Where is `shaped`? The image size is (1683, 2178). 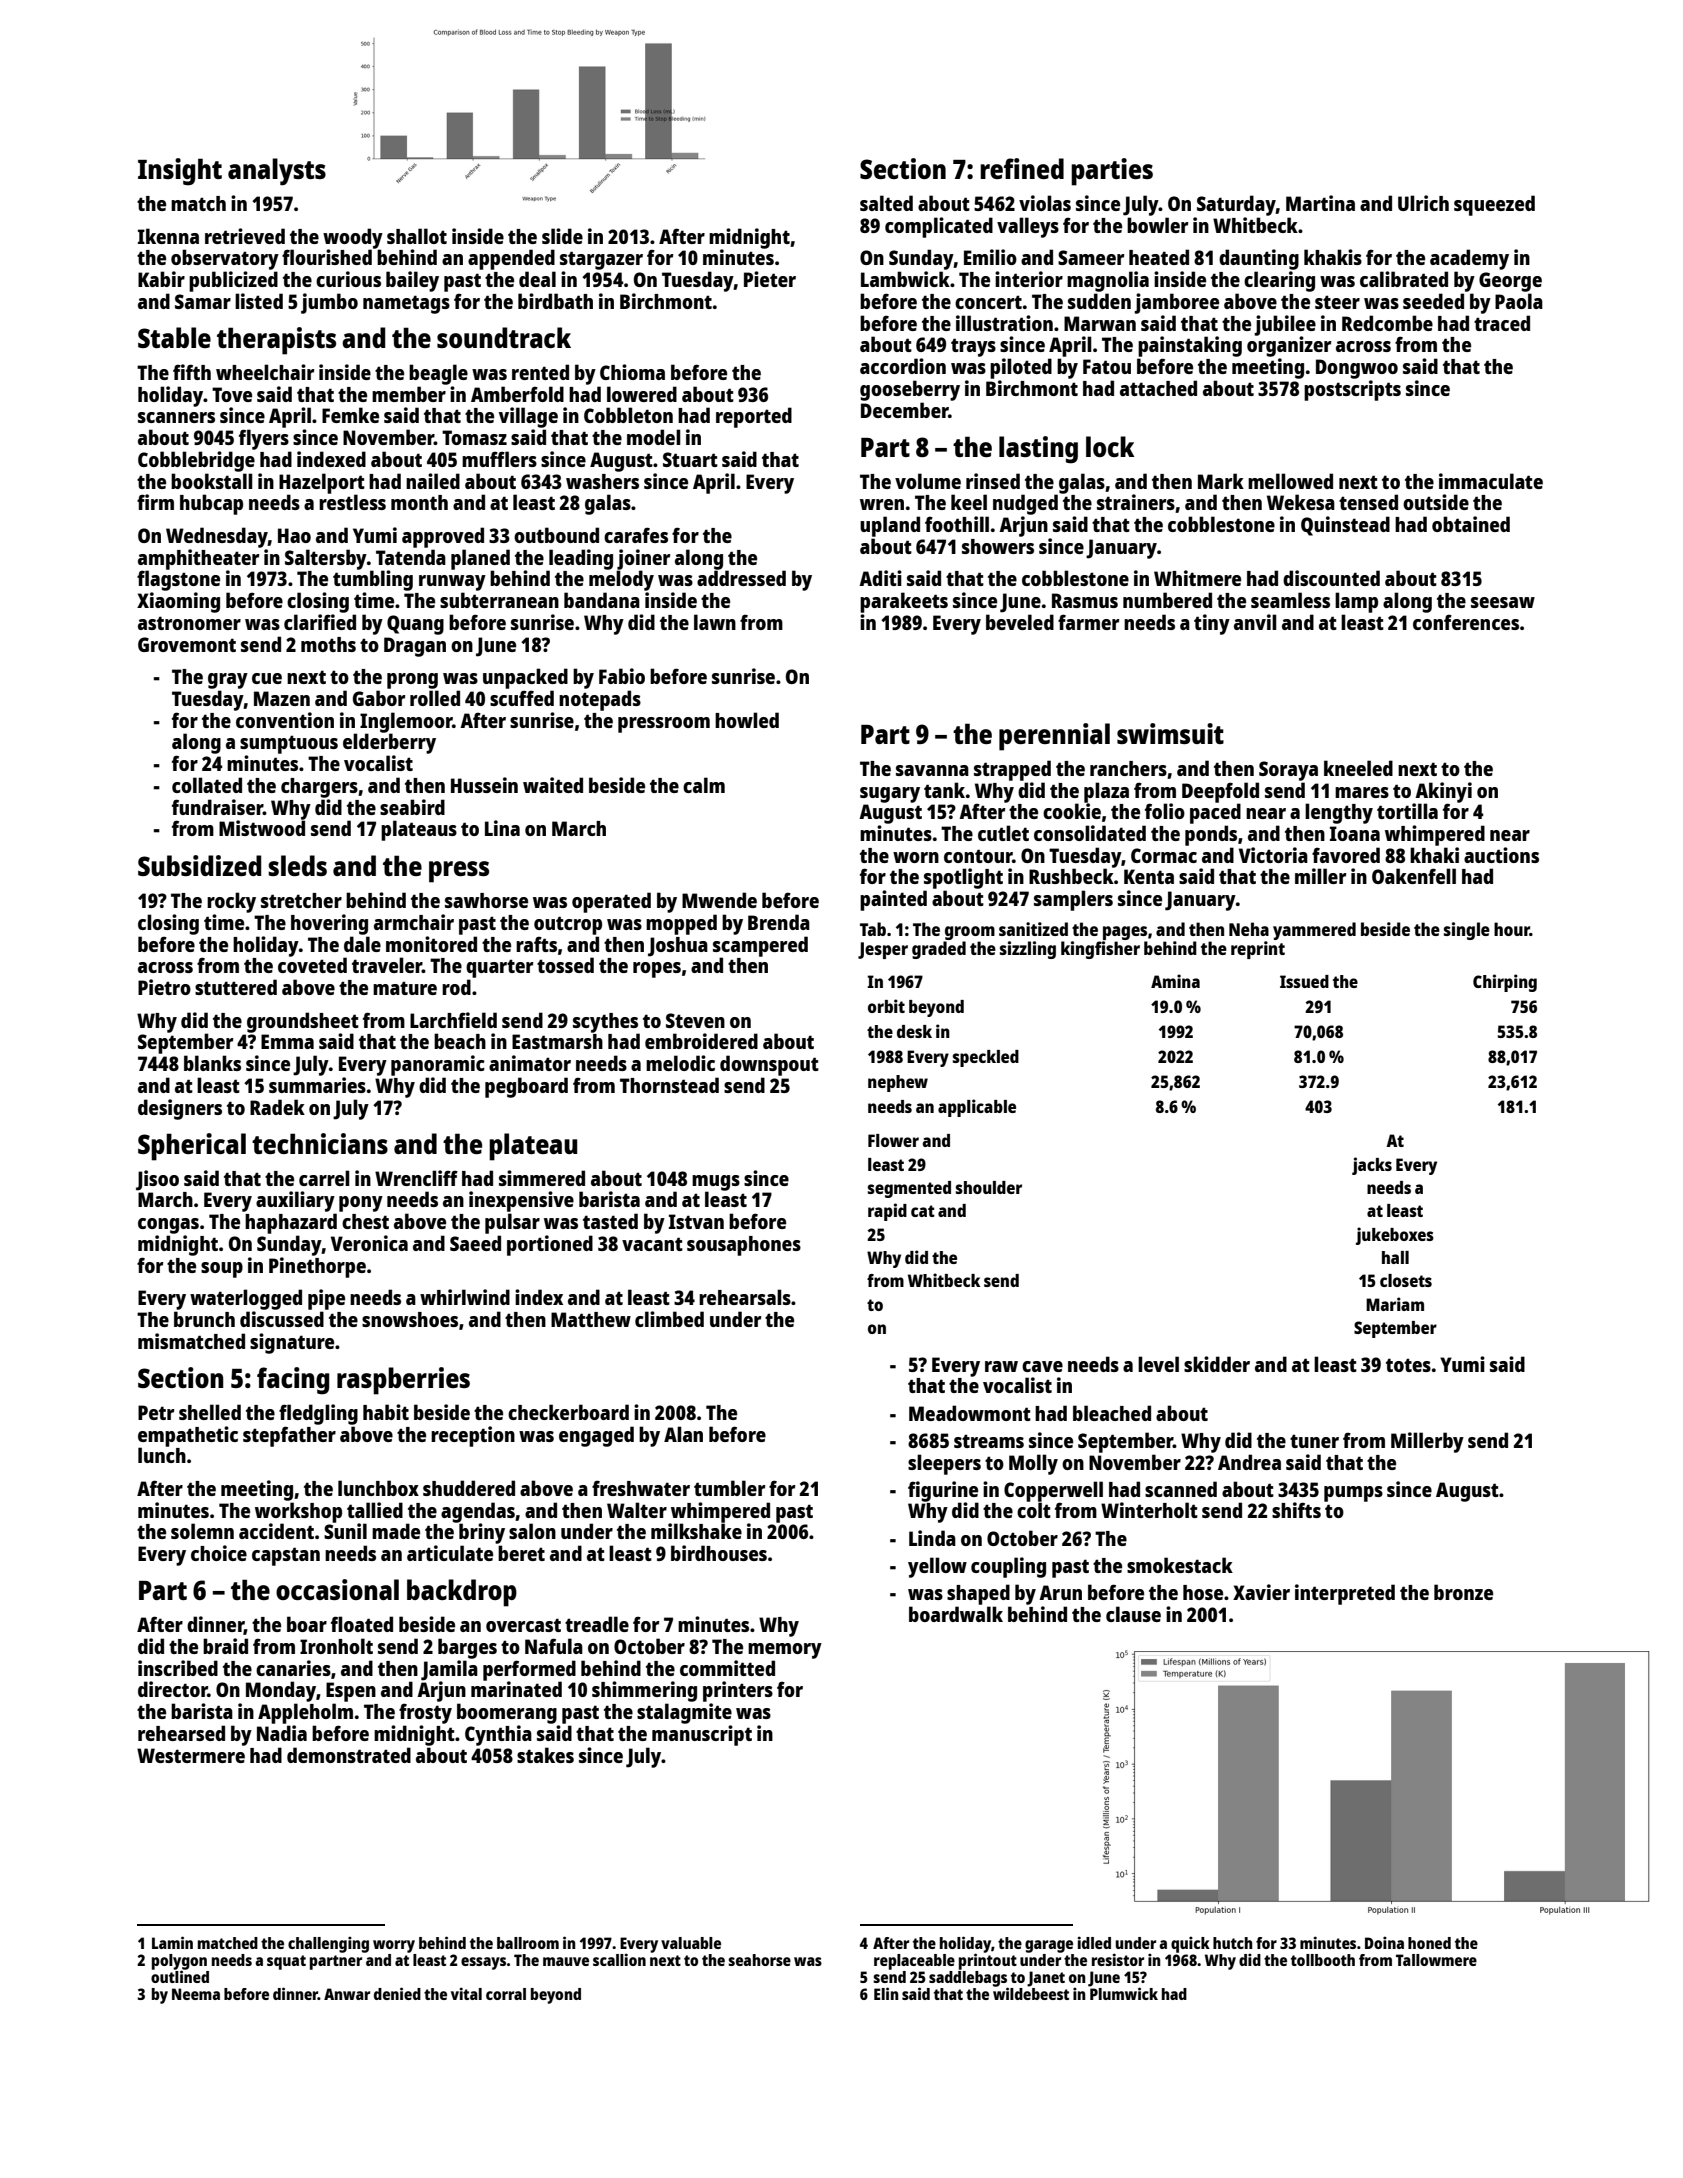
shaped is located at coordinates (978, 1594).
